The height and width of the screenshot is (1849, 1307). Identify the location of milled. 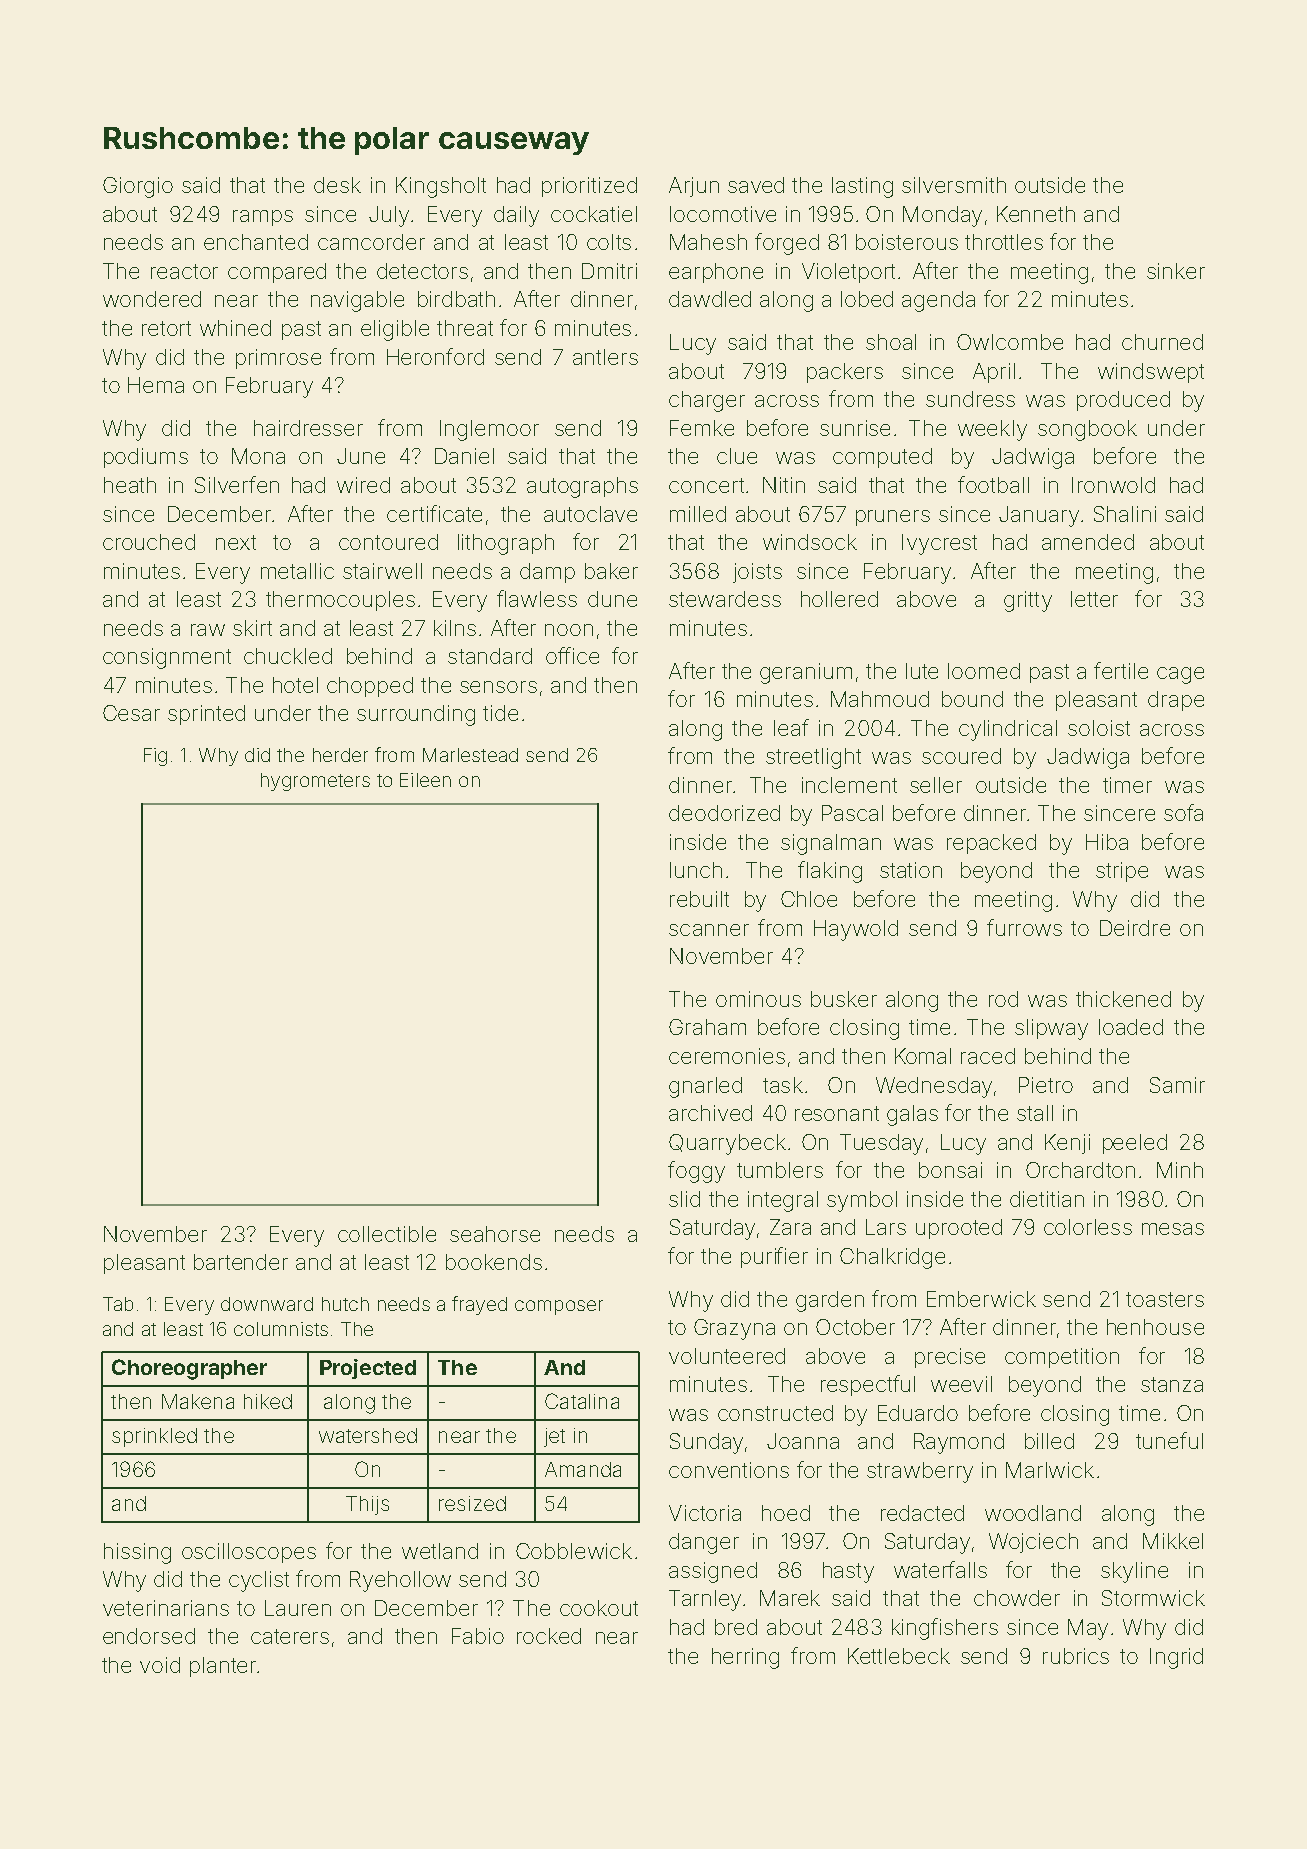
(698, 514).
